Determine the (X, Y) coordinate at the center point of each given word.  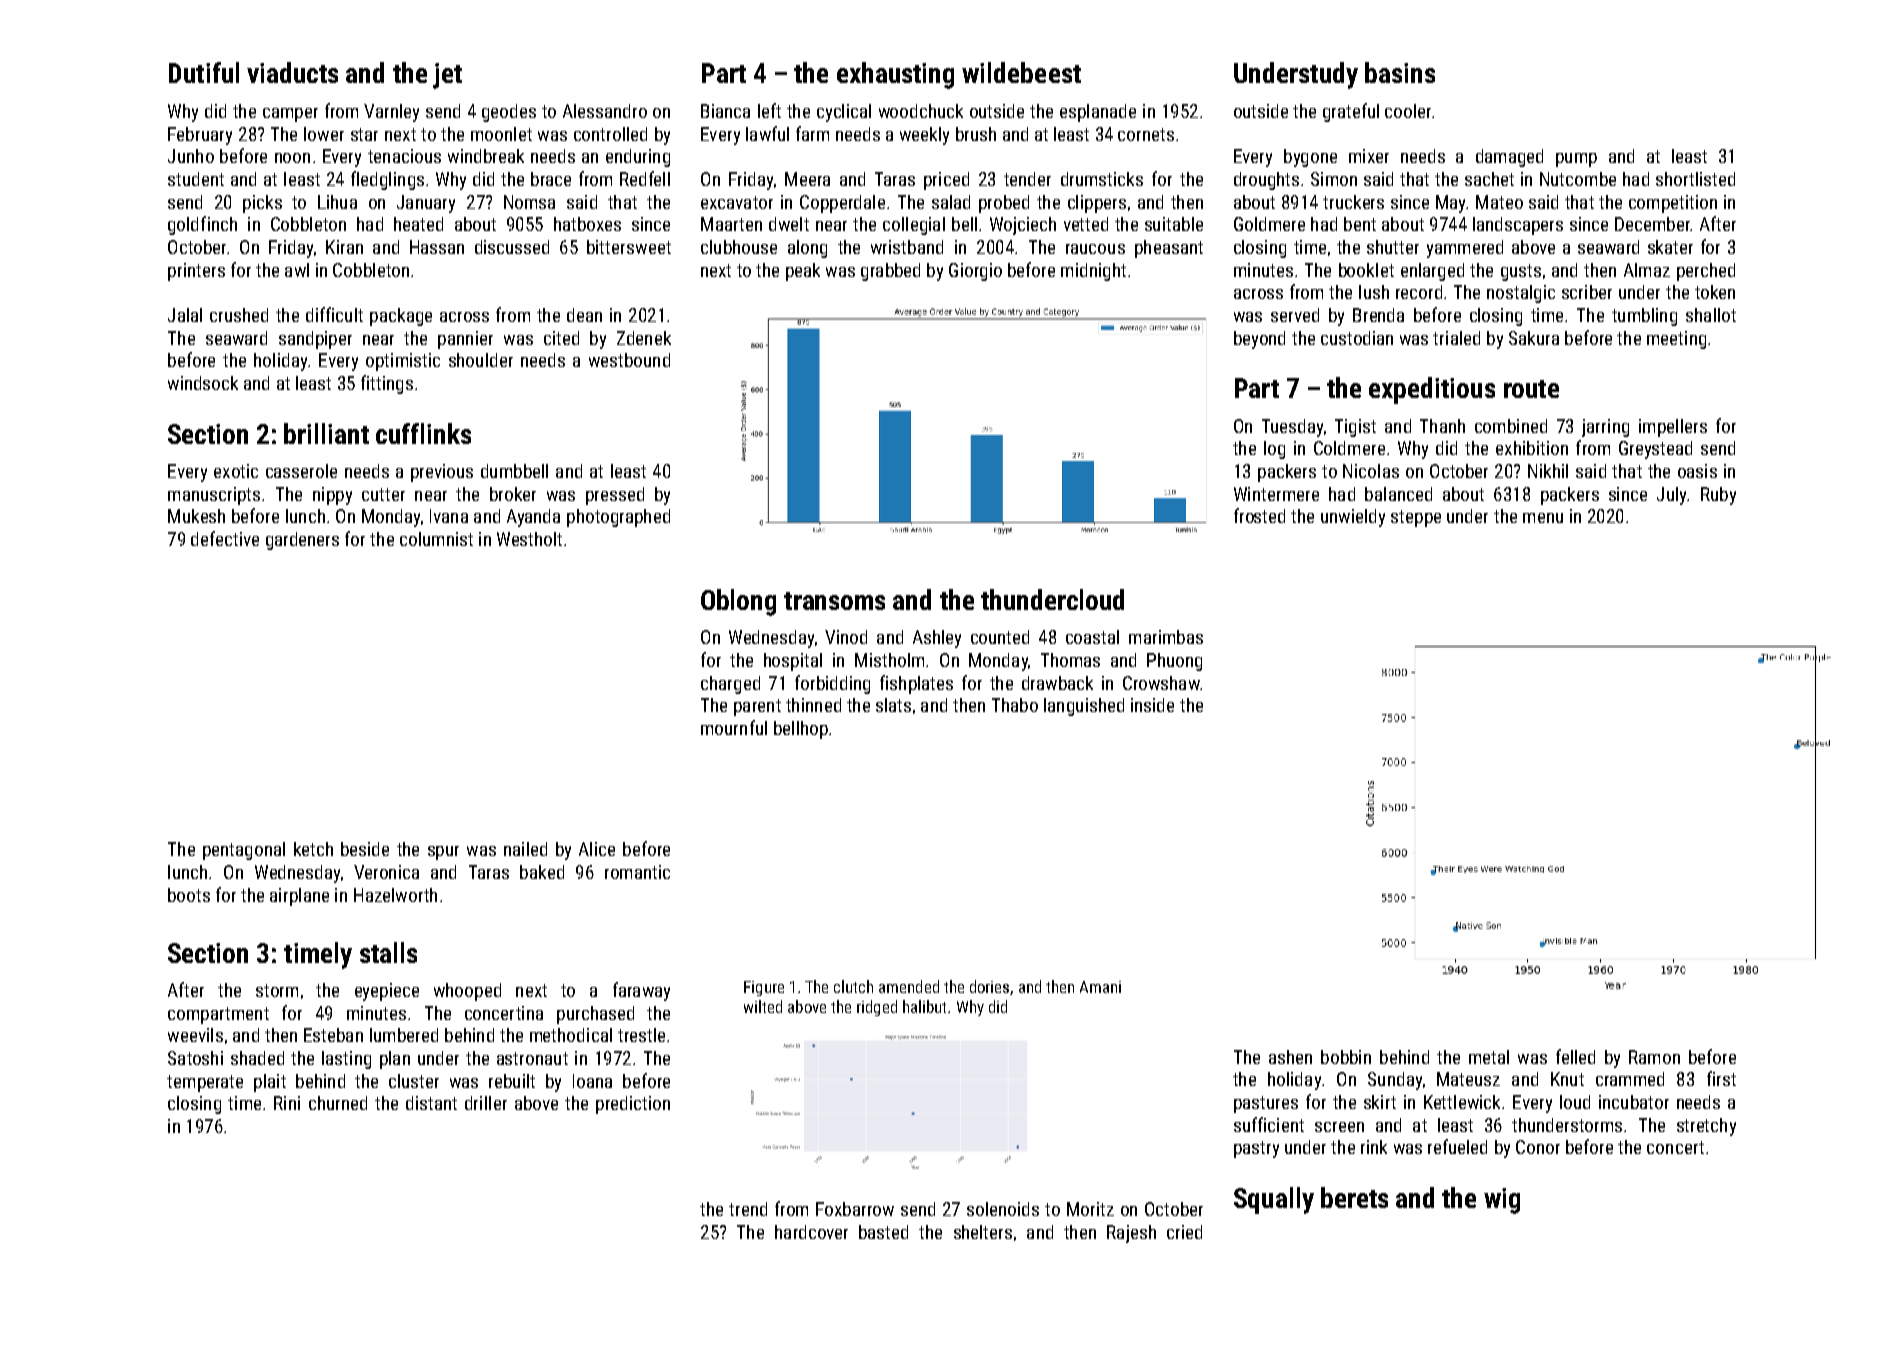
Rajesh (1131, 1234)
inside (1152, 705)
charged (730, 685)
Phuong (1174, 662)
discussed (512, 247)
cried (1184, 1232)
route (1531, 389)
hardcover (811, 1232)
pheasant (1169, 249)
